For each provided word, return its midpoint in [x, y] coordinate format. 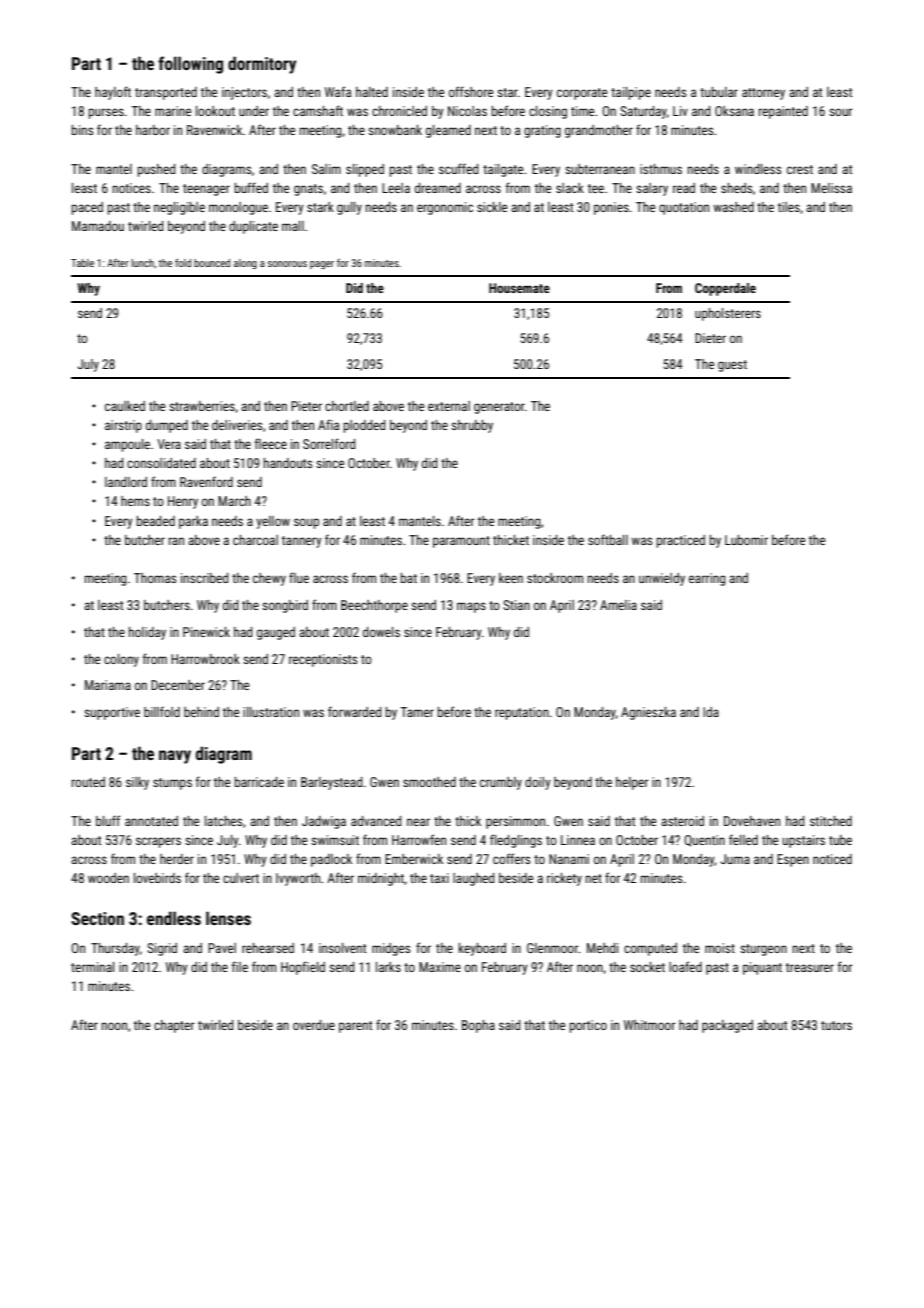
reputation [522, 713]
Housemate [519, 288]
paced [87, 208]
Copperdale [725, 289]
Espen [793, 860]
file [240, 966]
